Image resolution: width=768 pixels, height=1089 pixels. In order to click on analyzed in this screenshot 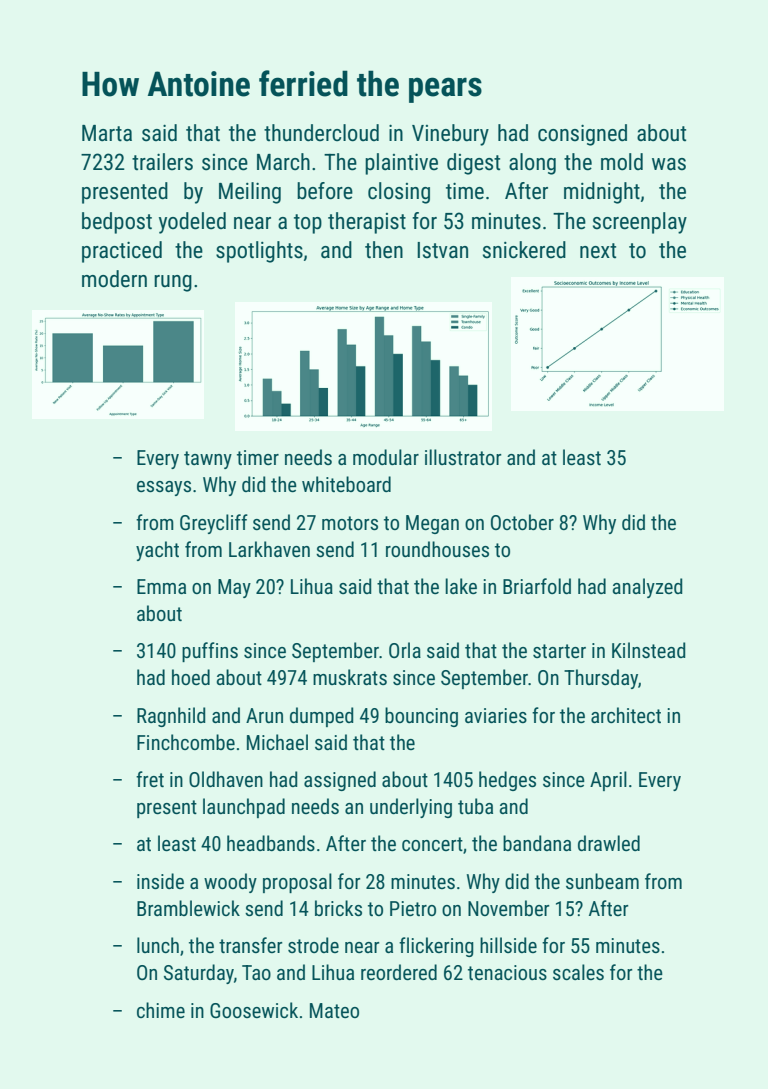, I will do `click(648, 588)`.
